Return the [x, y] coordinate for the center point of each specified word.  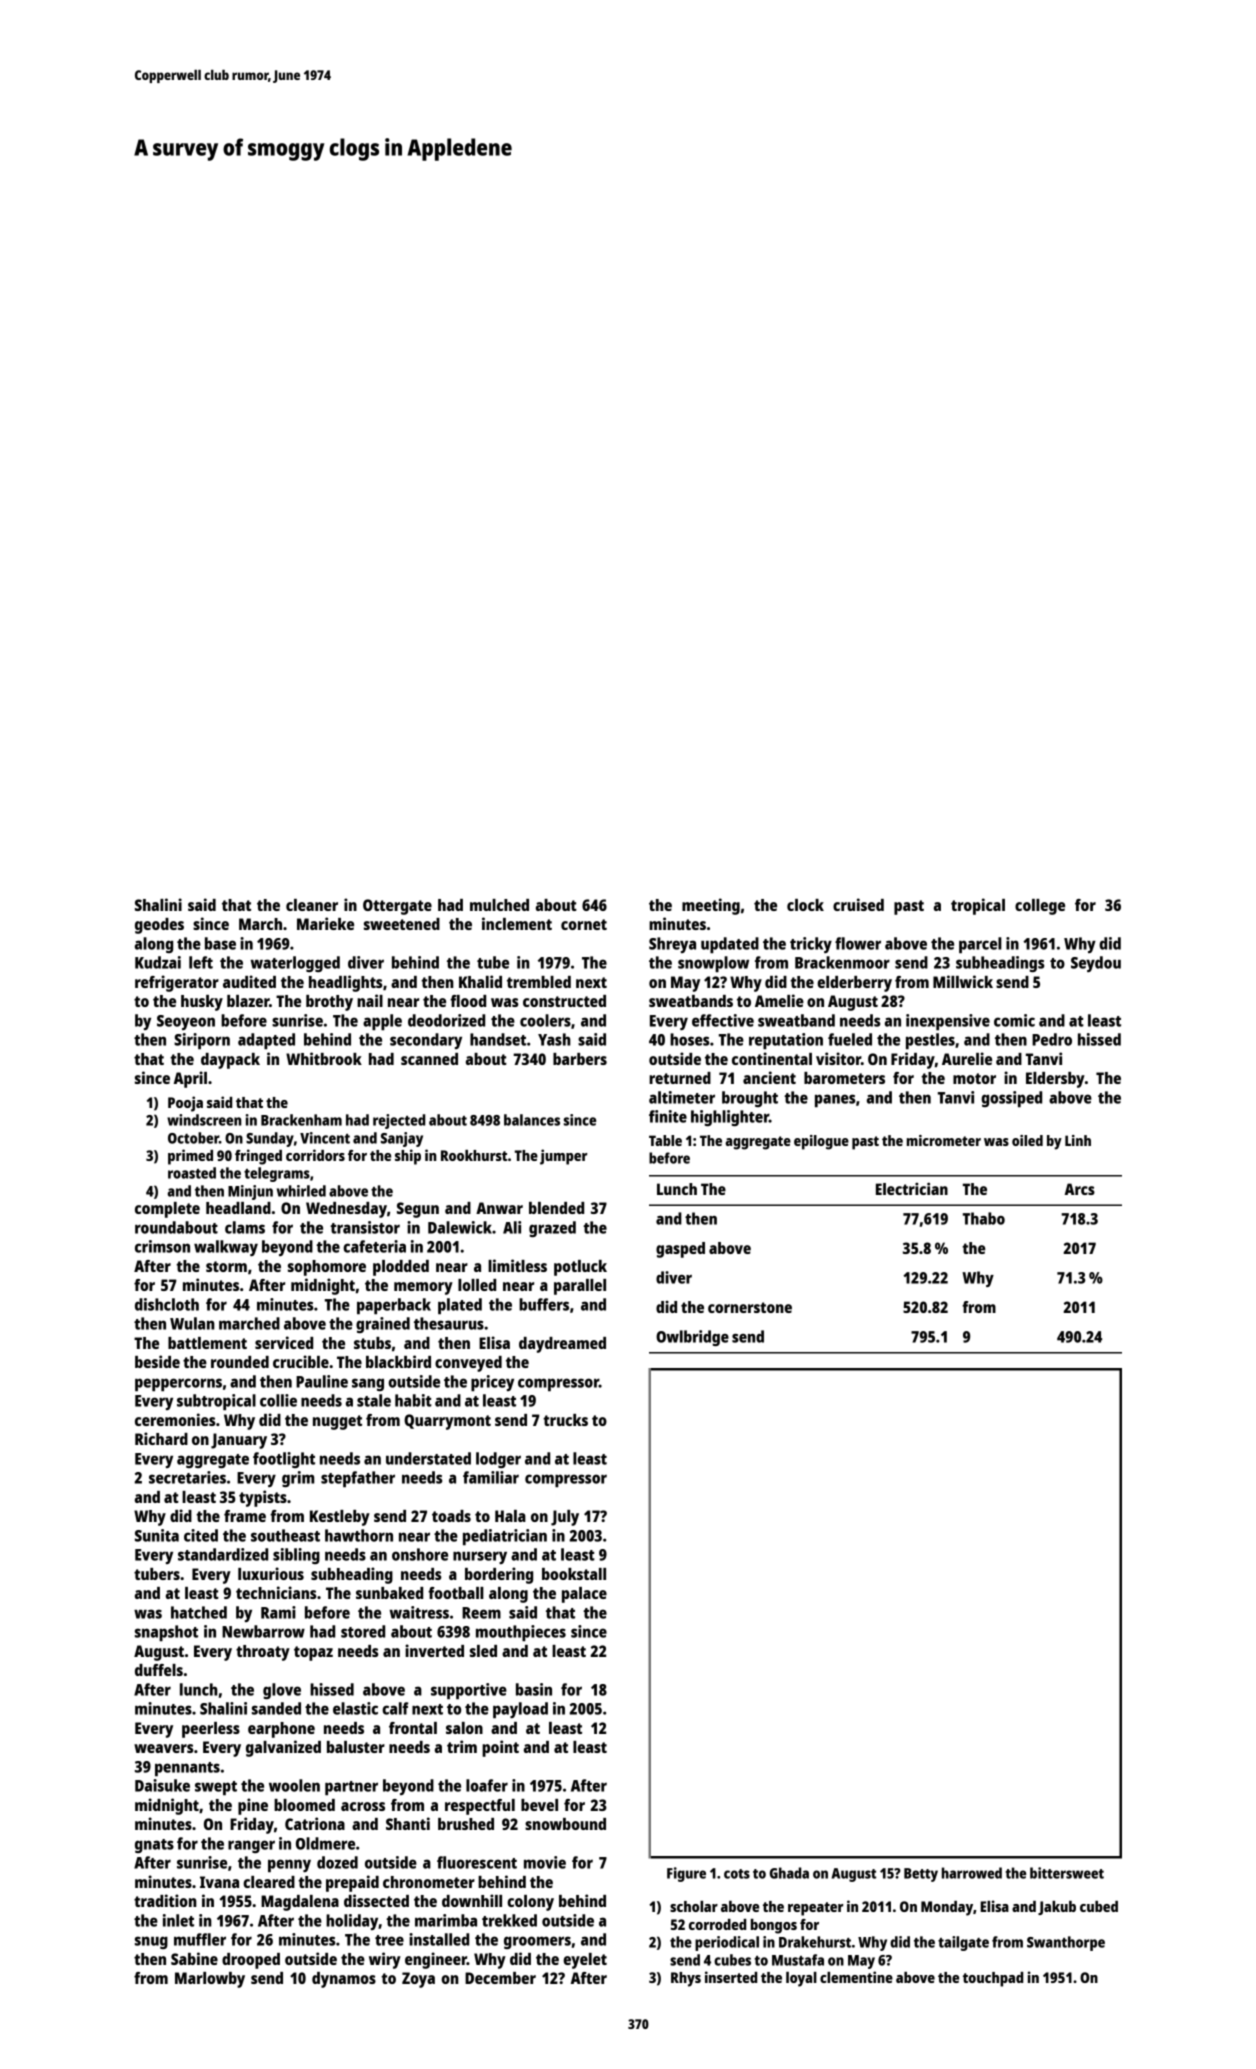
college [1040, 907]
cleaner [312, 905]
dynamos [344, 1980]
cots [737, 1874]
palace [584, 1595]
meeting [711, 906]
